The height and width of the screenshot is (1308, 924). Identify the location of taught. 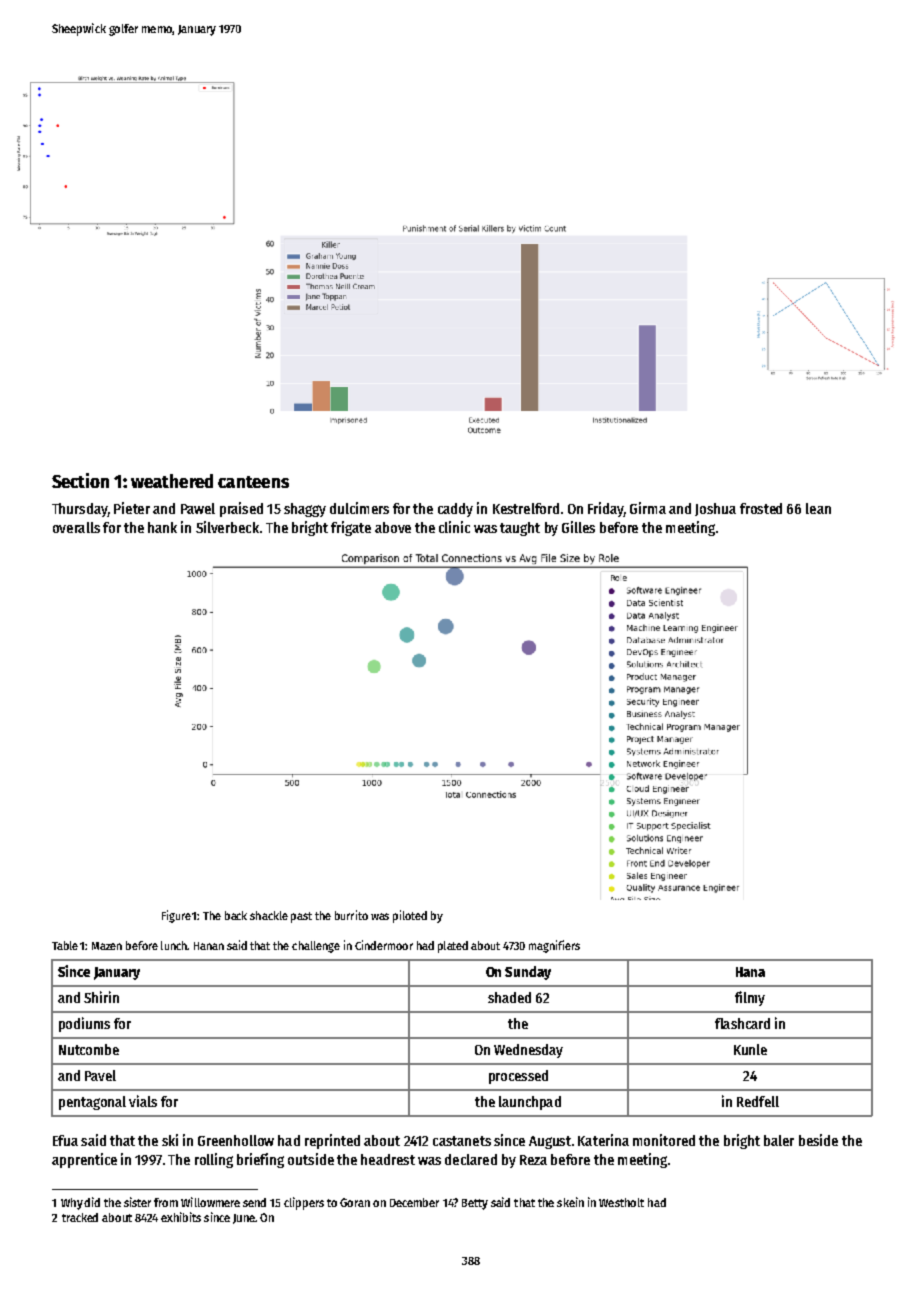
(520, 529).
